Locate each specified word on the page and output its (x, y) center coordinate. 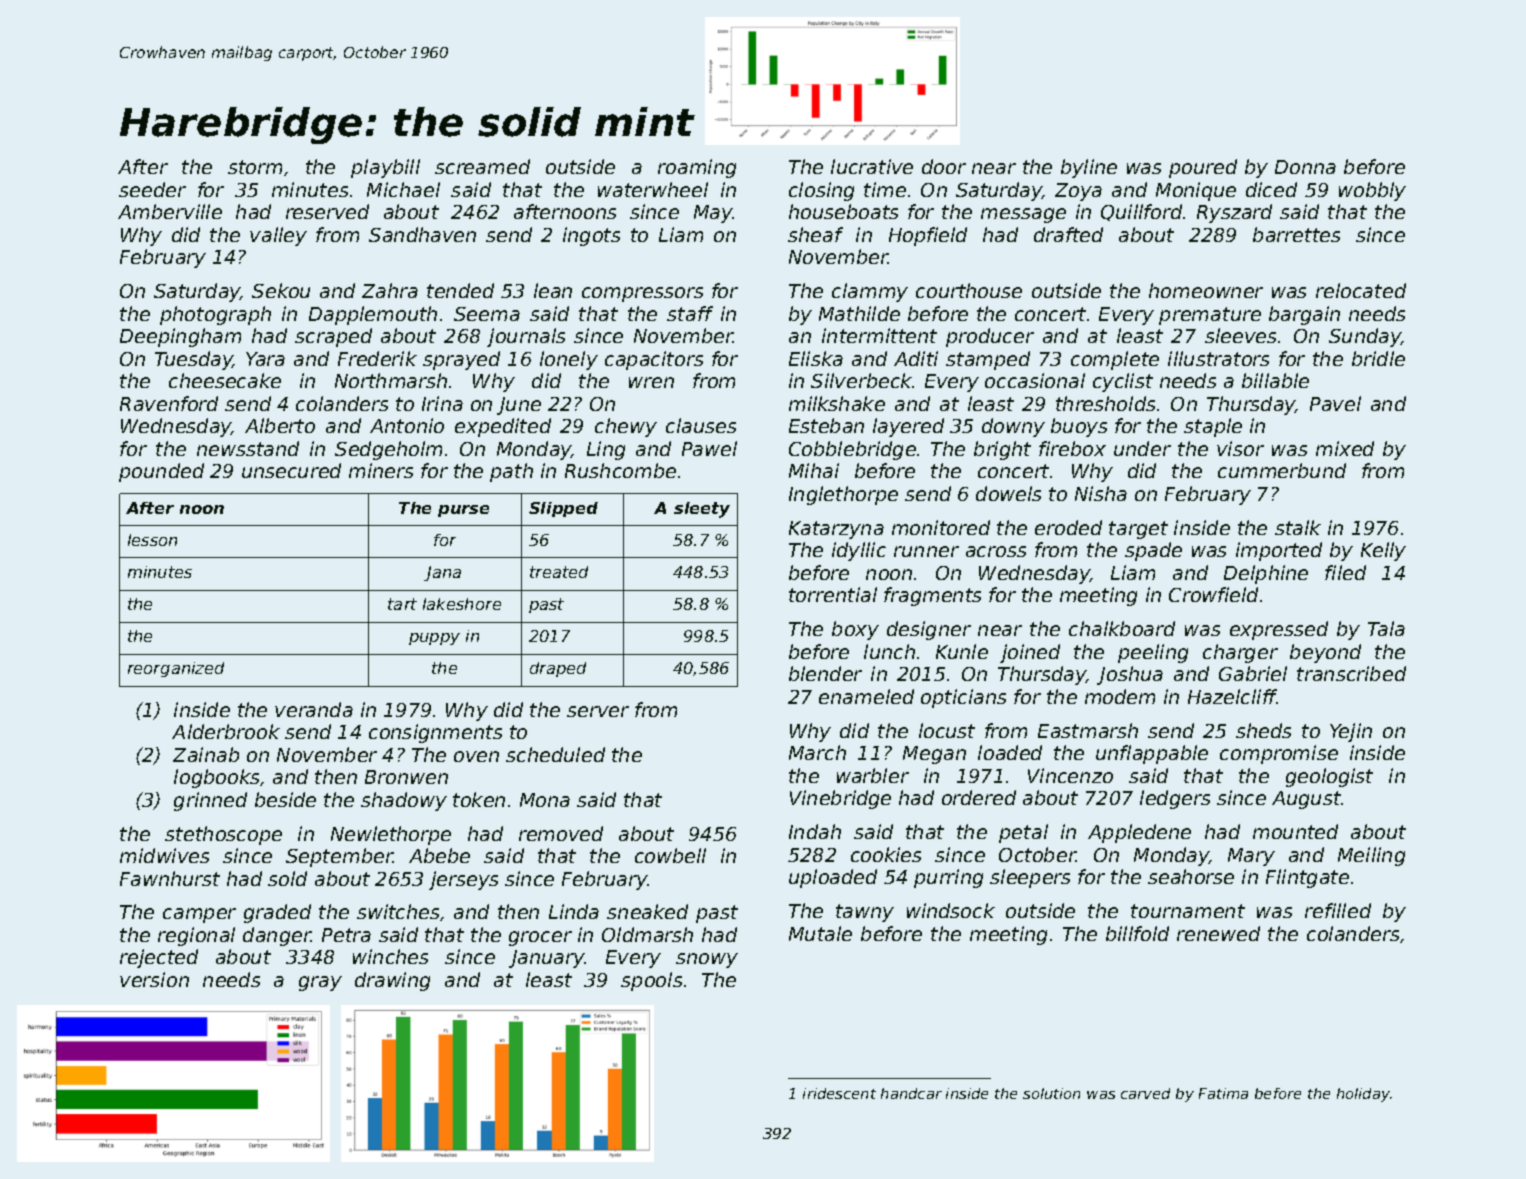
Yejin (1351, 732)
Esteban (826, 425)
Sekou (281, 290)
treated (559, 572)
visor (1240, 448)
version (154, 979)
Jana (442, 573)
